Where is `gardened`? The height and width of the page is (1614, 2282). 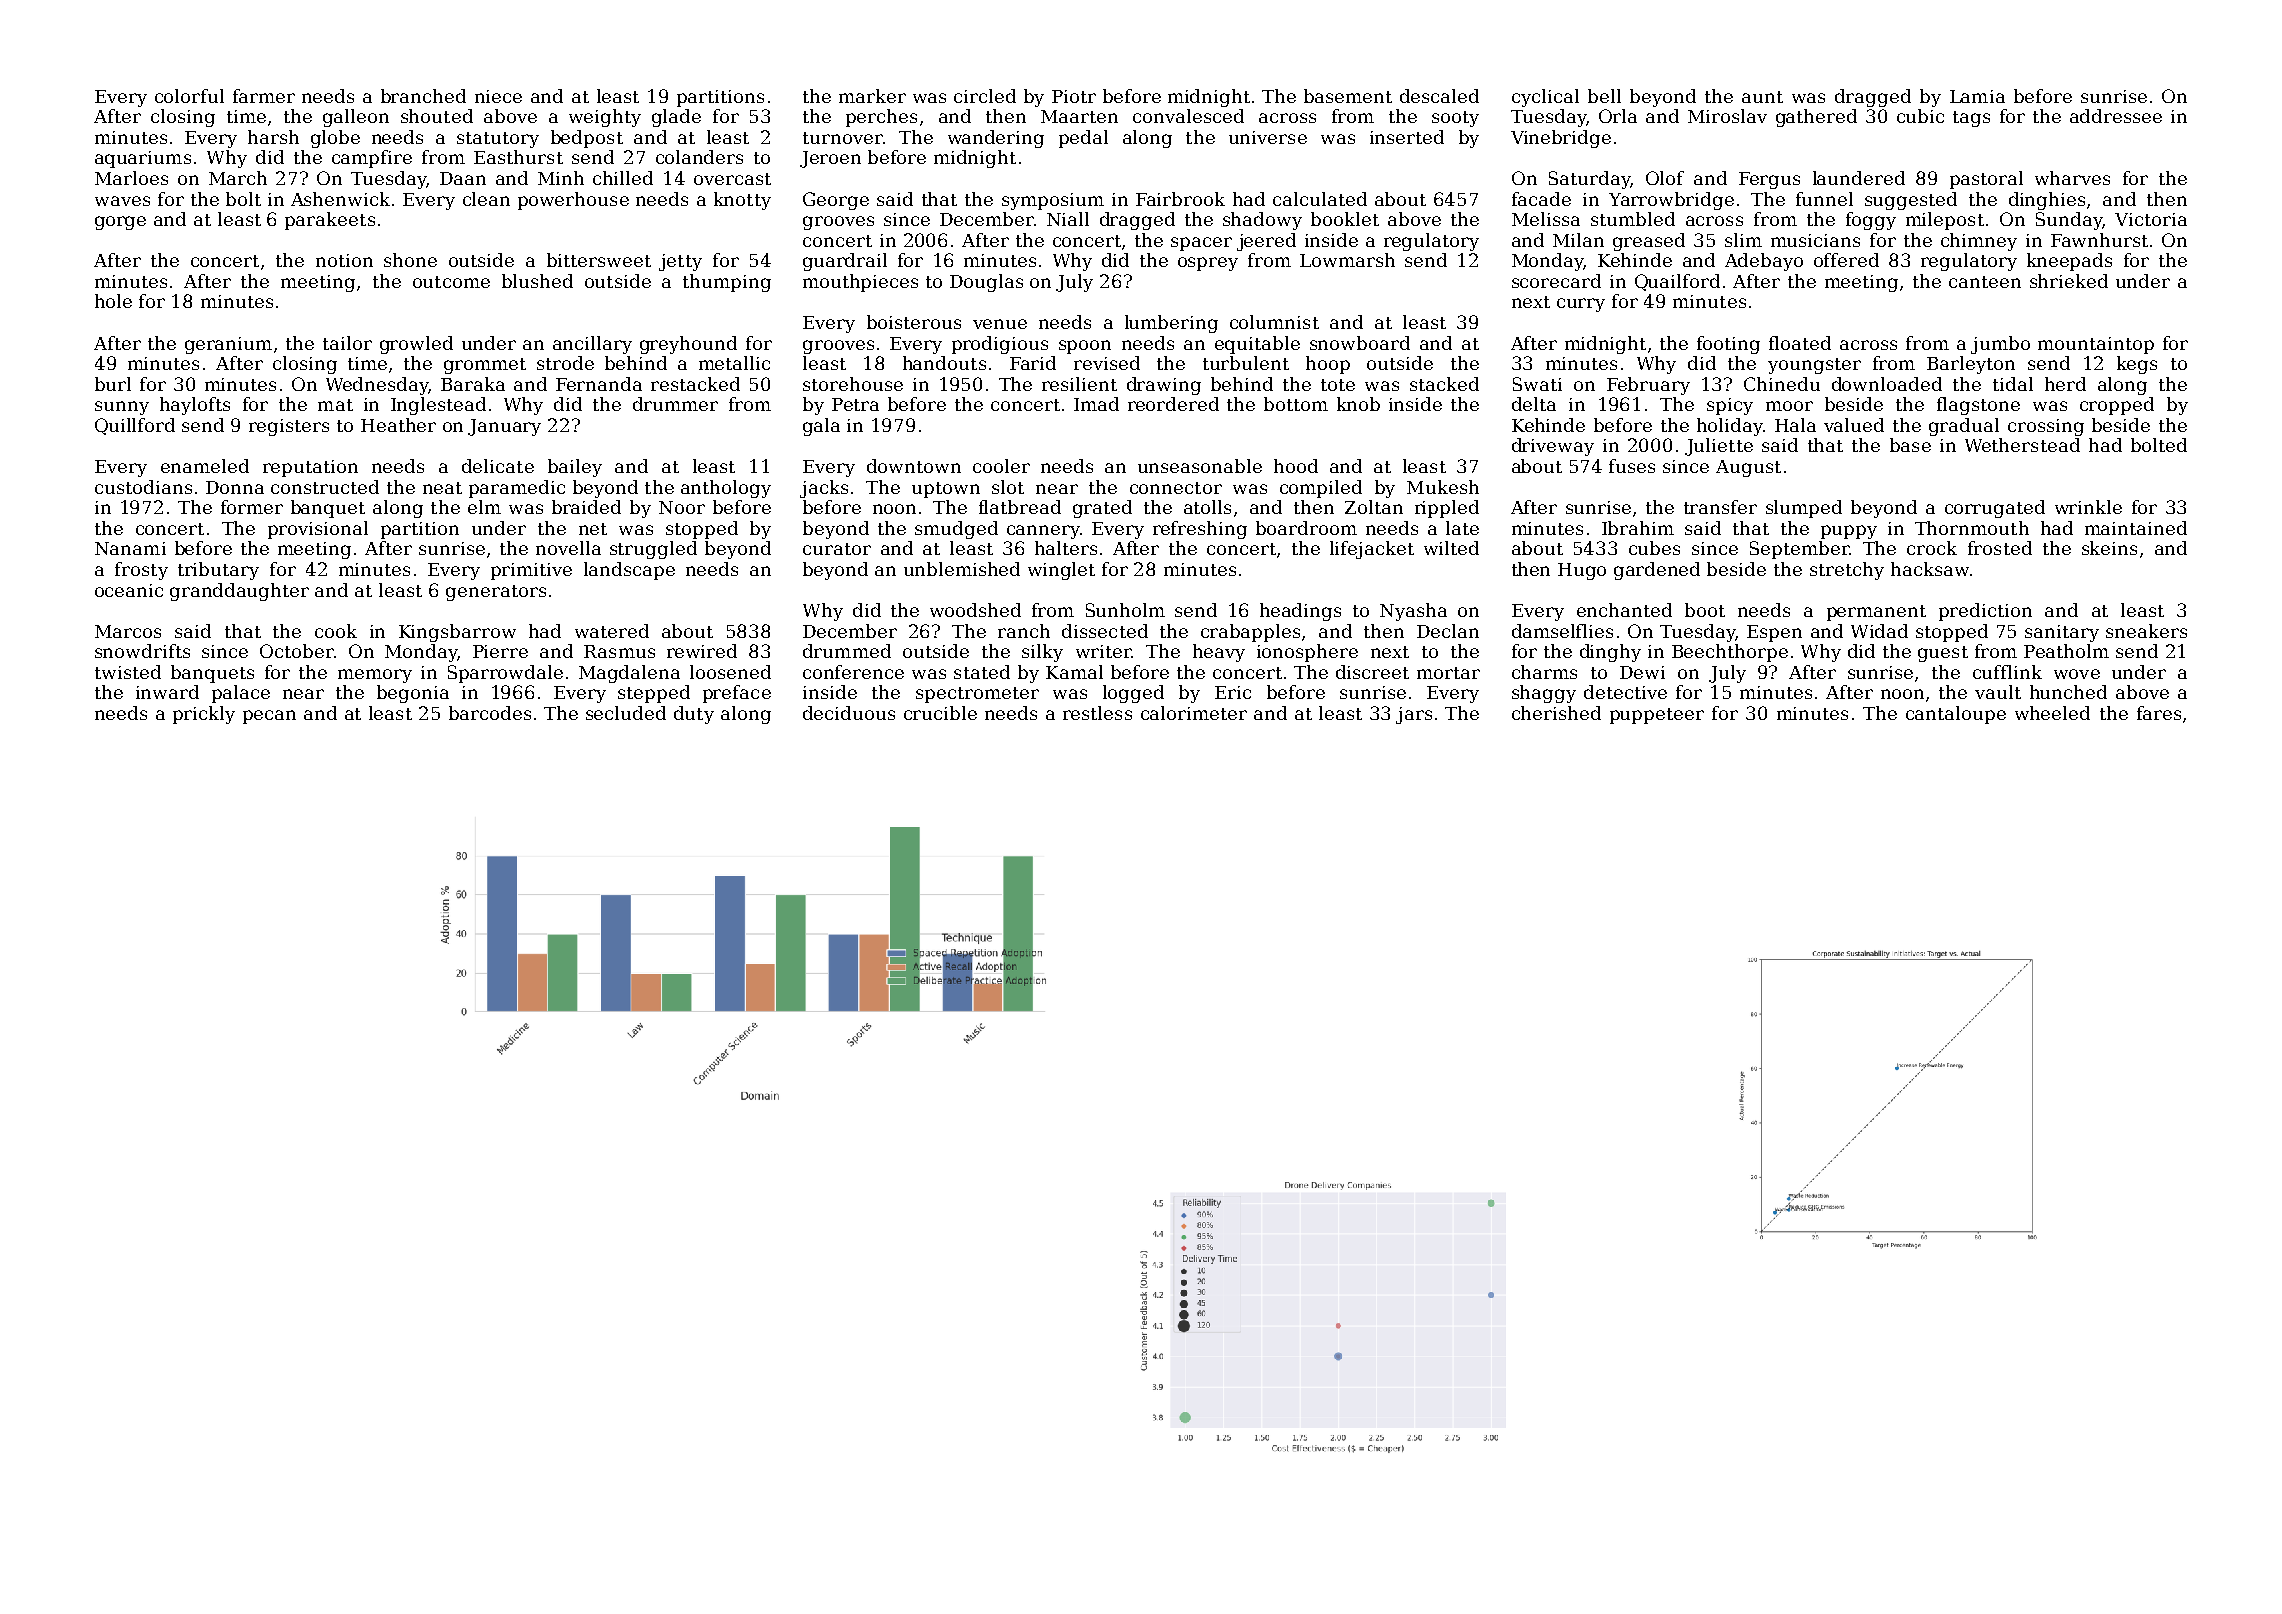
gardened is located at coordinates (1657, 571).
